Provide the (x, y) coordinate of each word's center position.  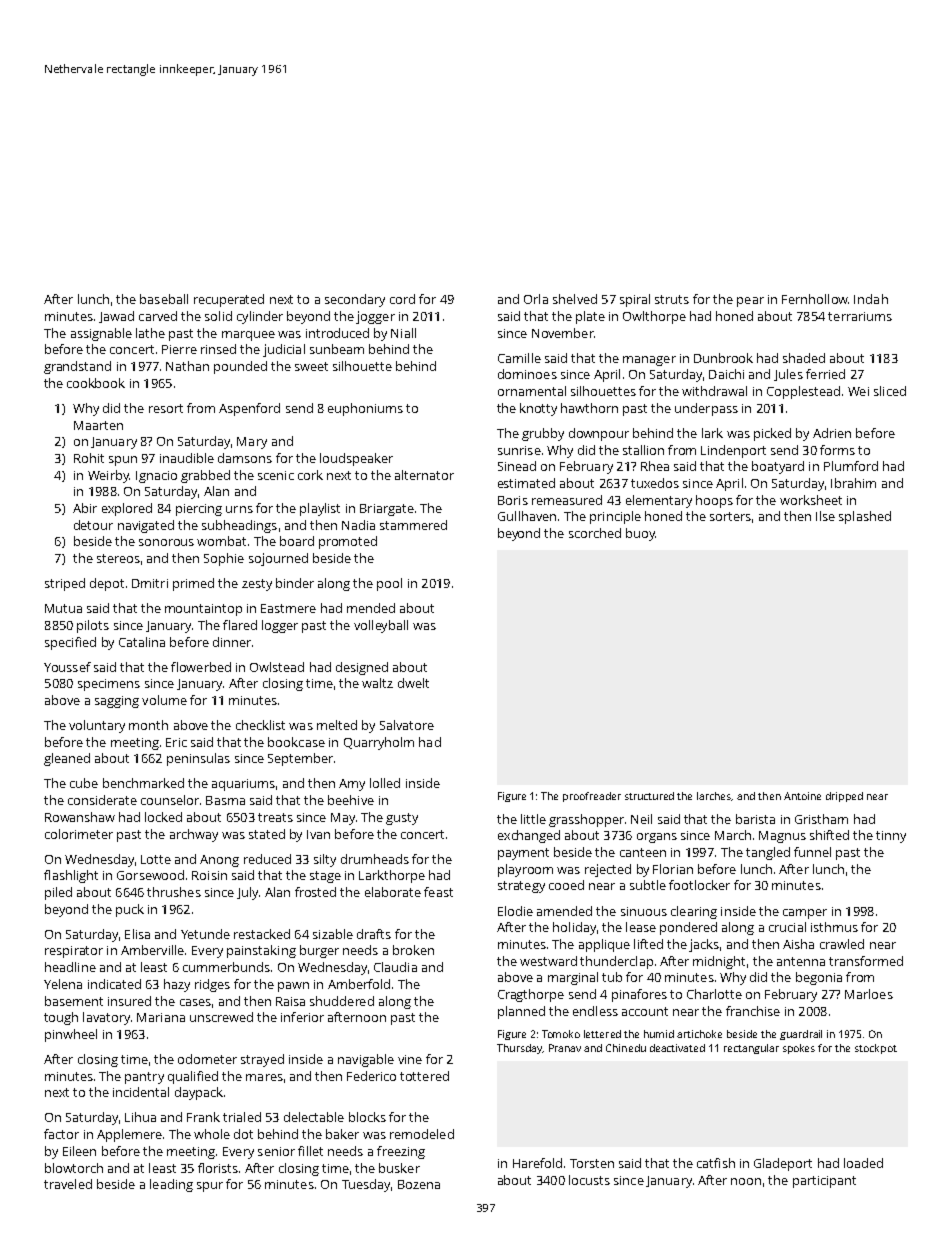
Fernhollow (815, 299)
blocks (367, 1117)
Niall (403, 333)
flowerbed (201, 667)
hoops (714, 501)
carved (158, 316)
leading (171, 1185)
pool (389, 584)
